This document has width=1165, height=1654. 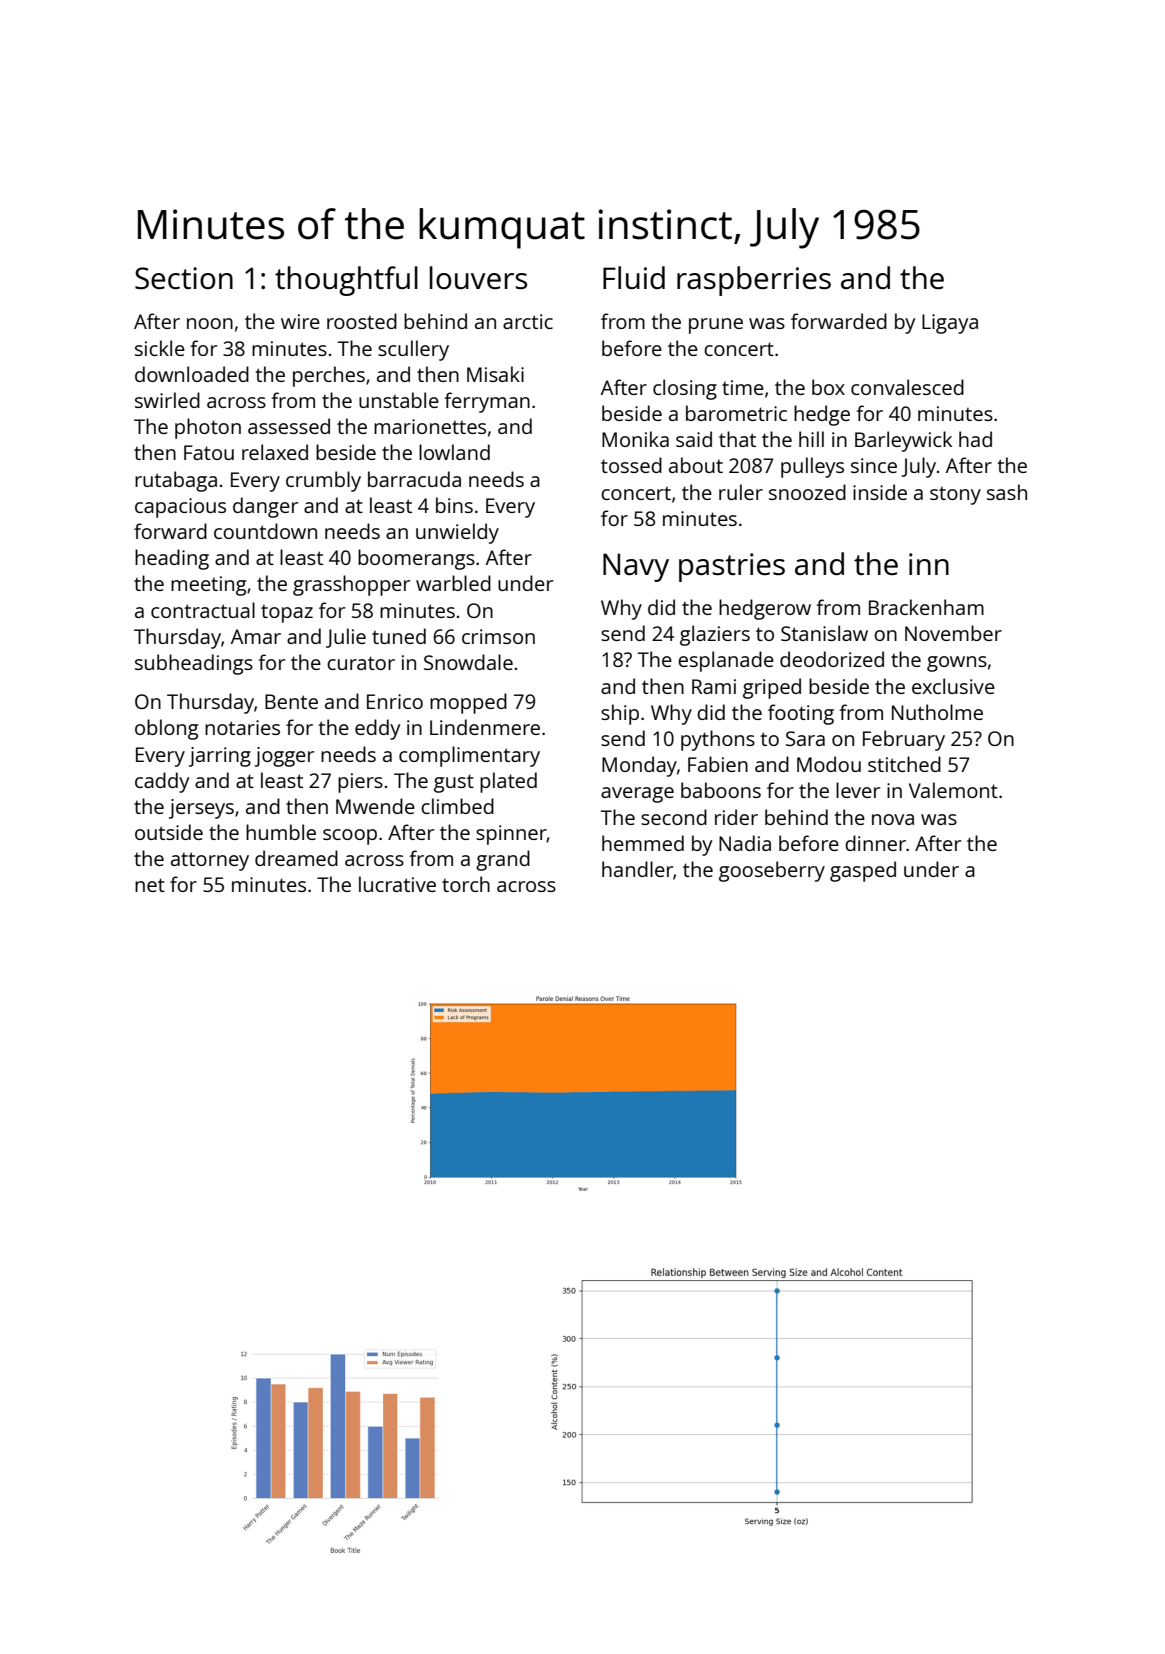 What do you see at coordinates (716, 326) in the document?
I see `prune` at bounding box center [716, 326].
